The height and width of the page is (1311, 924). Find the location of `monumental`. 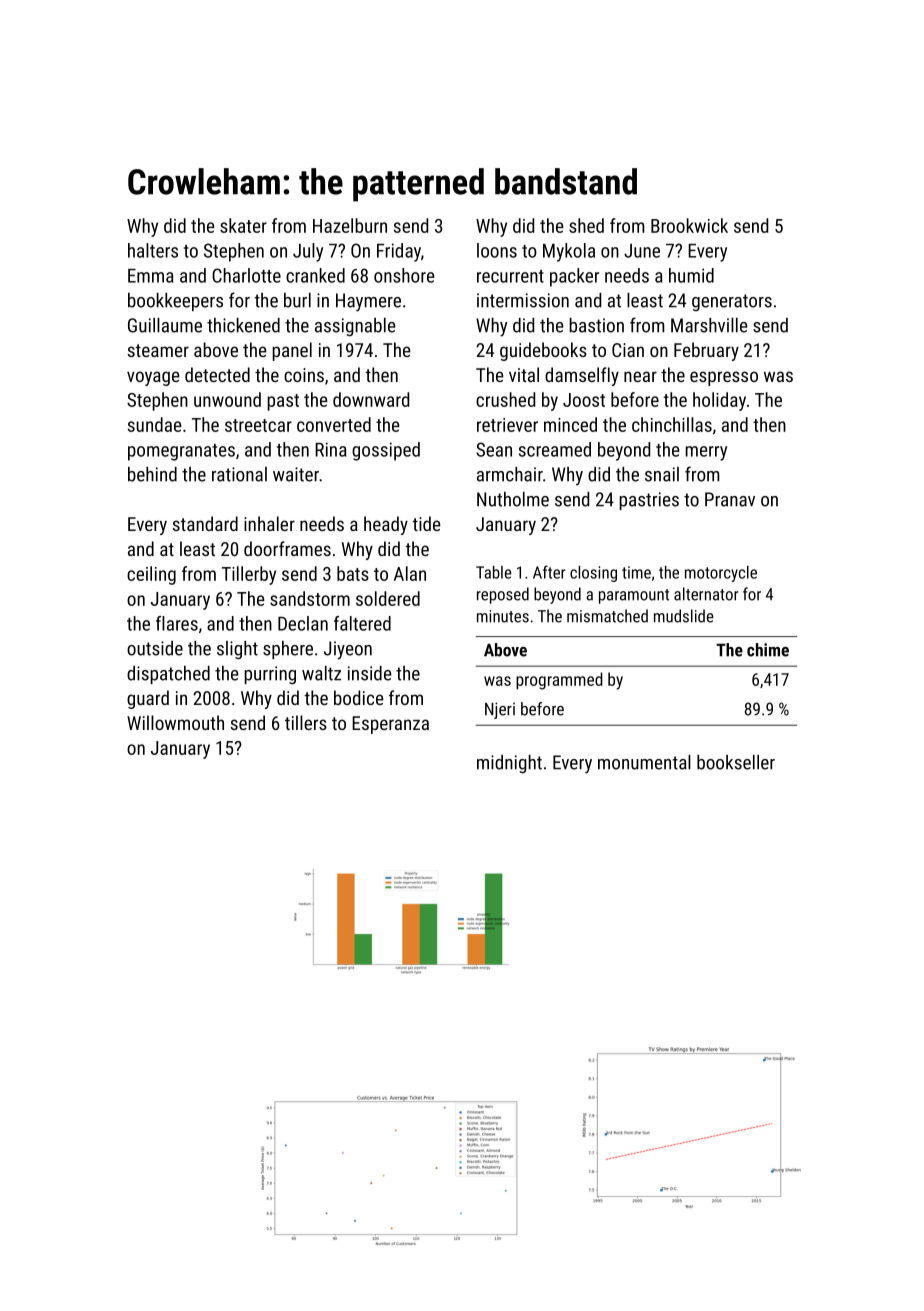

monumental is located at coordinates (644, 762).
